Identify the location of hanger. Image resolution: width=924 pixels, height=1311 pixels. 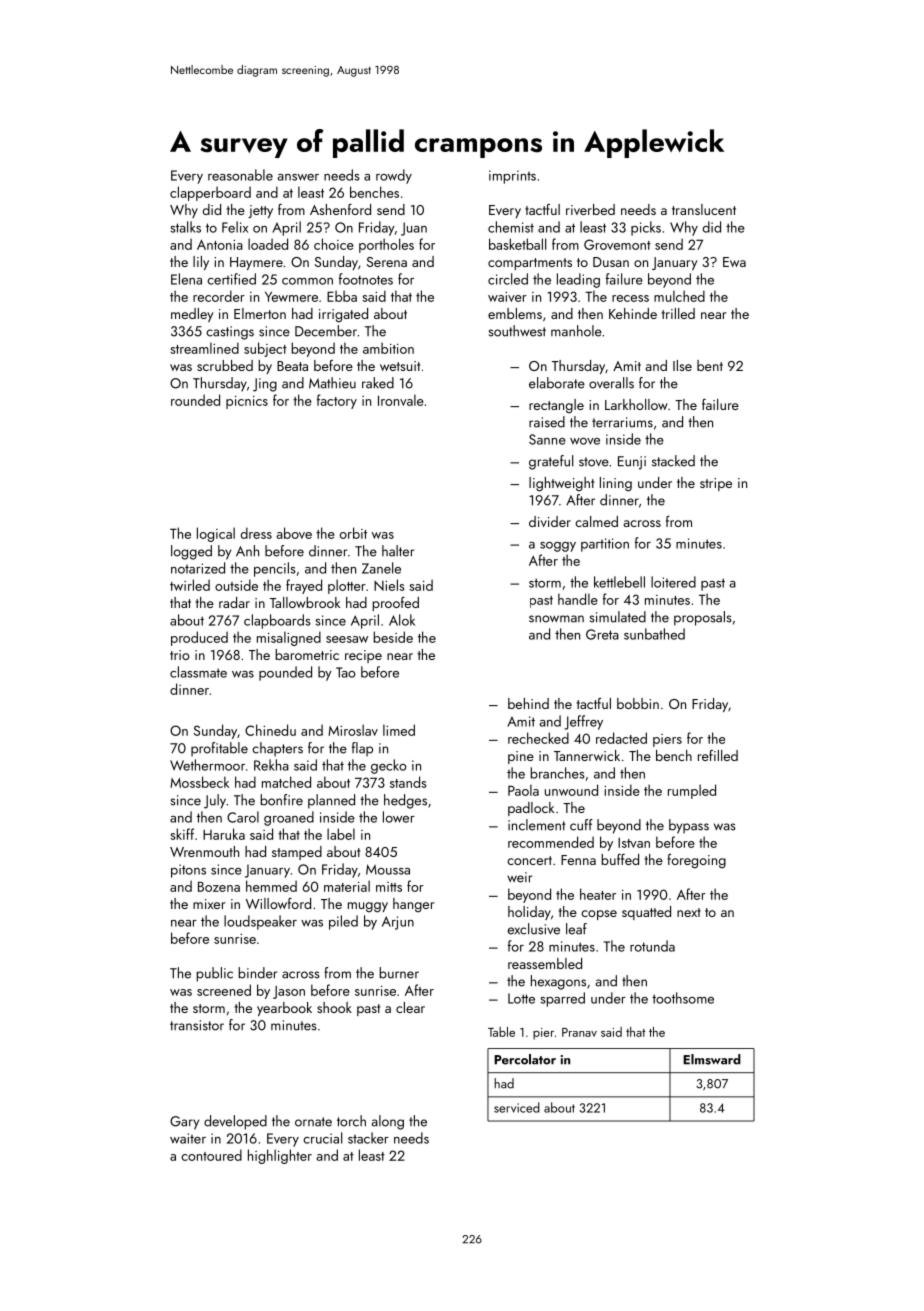
(413, 905).
